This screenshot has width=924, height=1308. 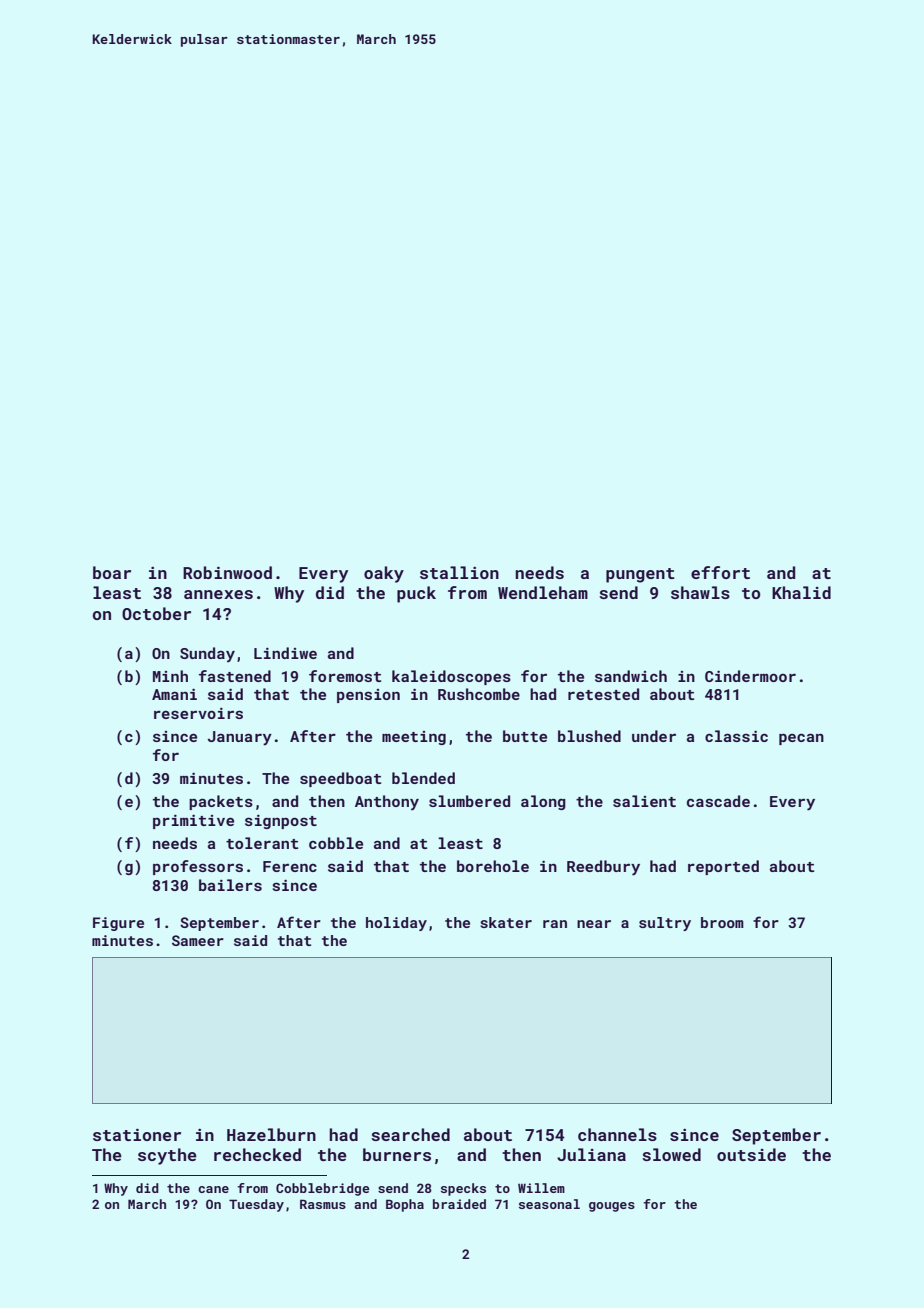 What do you see at coordinates (198, 713) in the screenshot?
I see `reservoirs` at bounding box center [198, 713].
